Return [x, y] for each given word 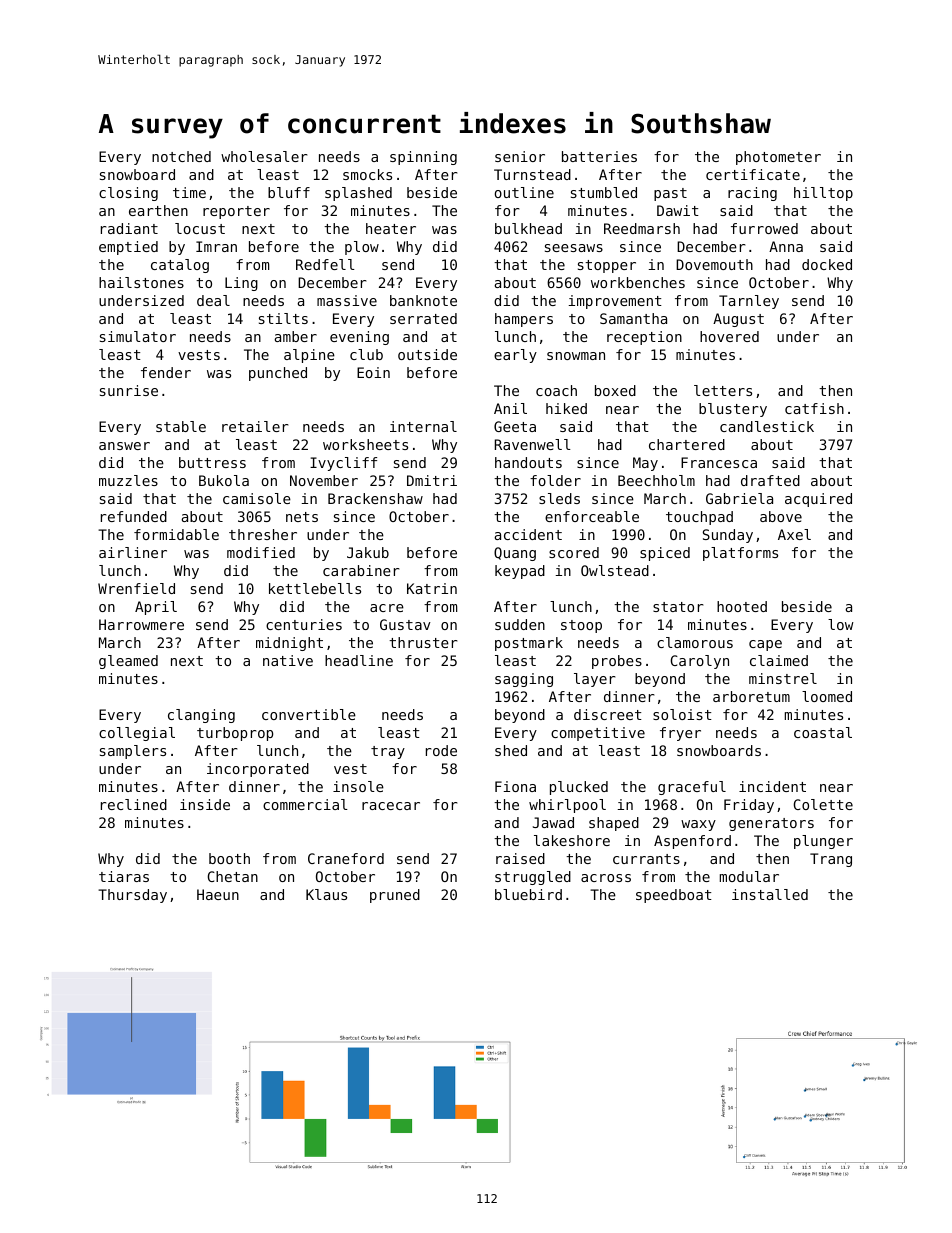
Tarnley [749, 302]
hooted [742, 606]
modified [261, 552]
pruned [395, 896]
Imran [216, 246]
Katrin [432, 588]
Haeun [218, 894]
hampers [524, 320]
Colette [823, 804]
